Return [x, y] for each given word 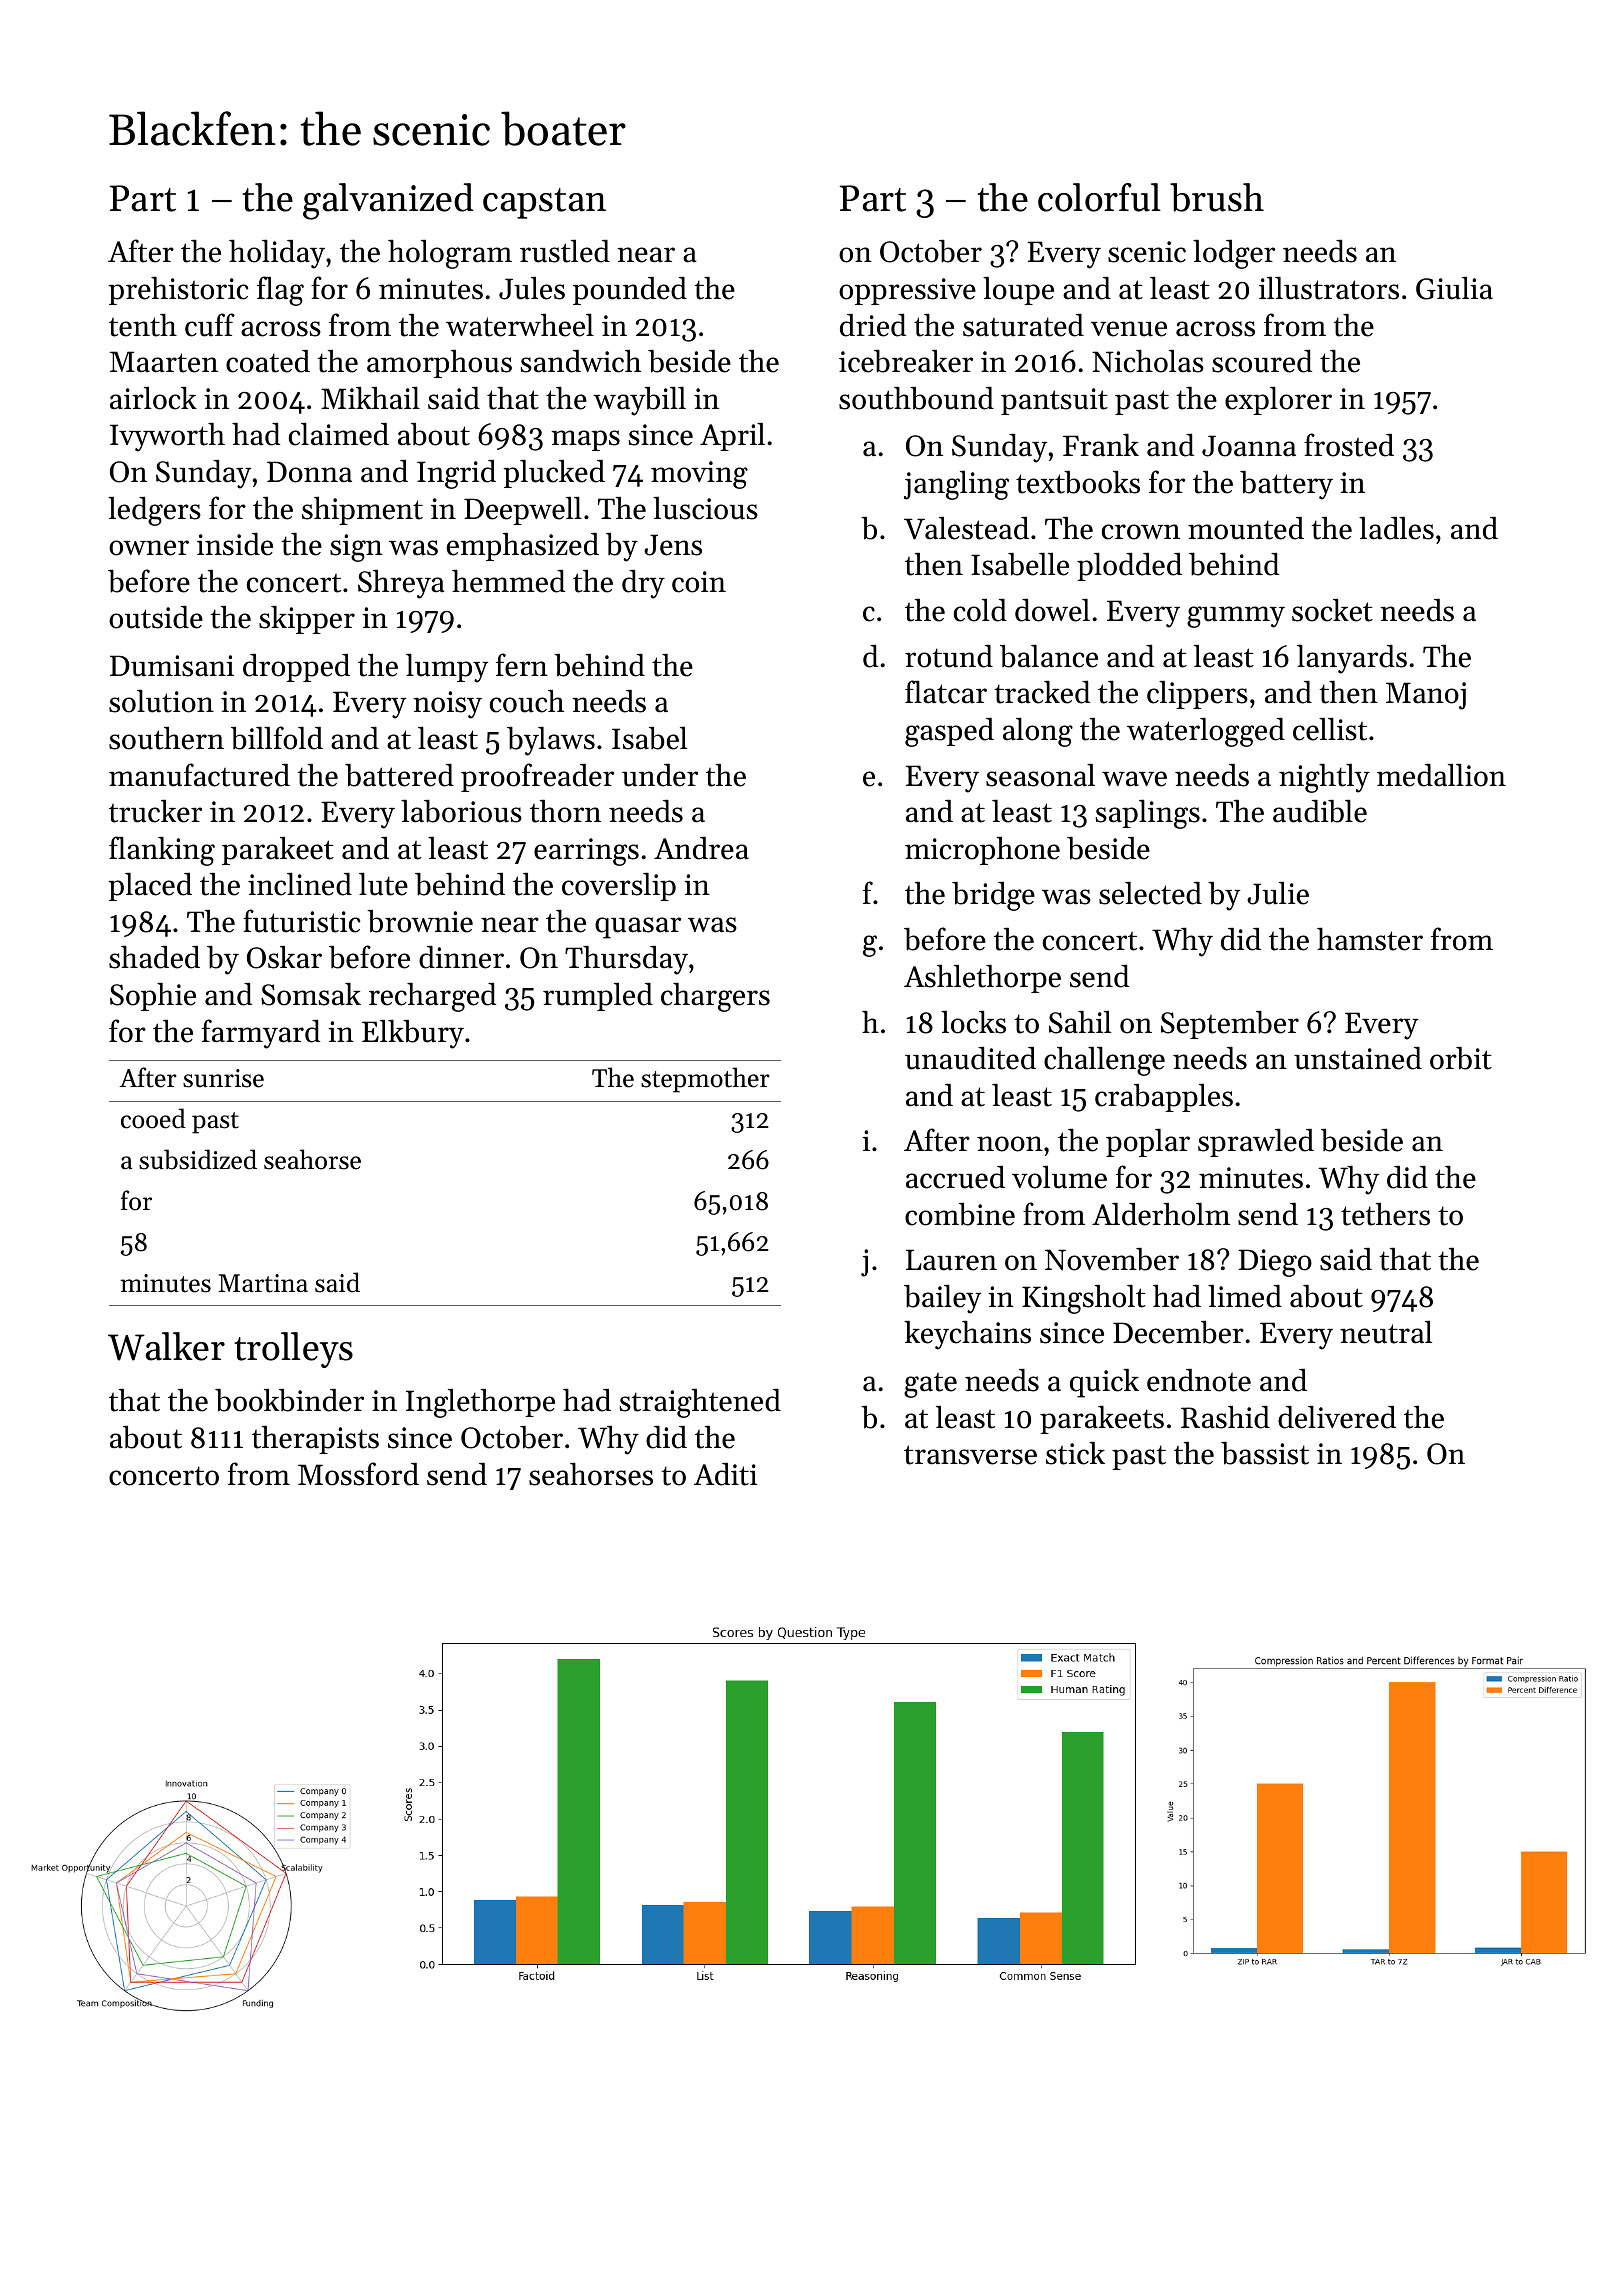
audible [1320, 811]
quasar [638, 928]
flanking [162, 851]
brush [1217, 197]
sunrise [223, 1078]
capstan [544, 203]
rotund [949, 656]
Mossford [358, 1474]
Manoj [1426, 696]
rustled [565, 251]
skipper [307, 619]
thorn [565, 811]
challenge [1104, 1061]
